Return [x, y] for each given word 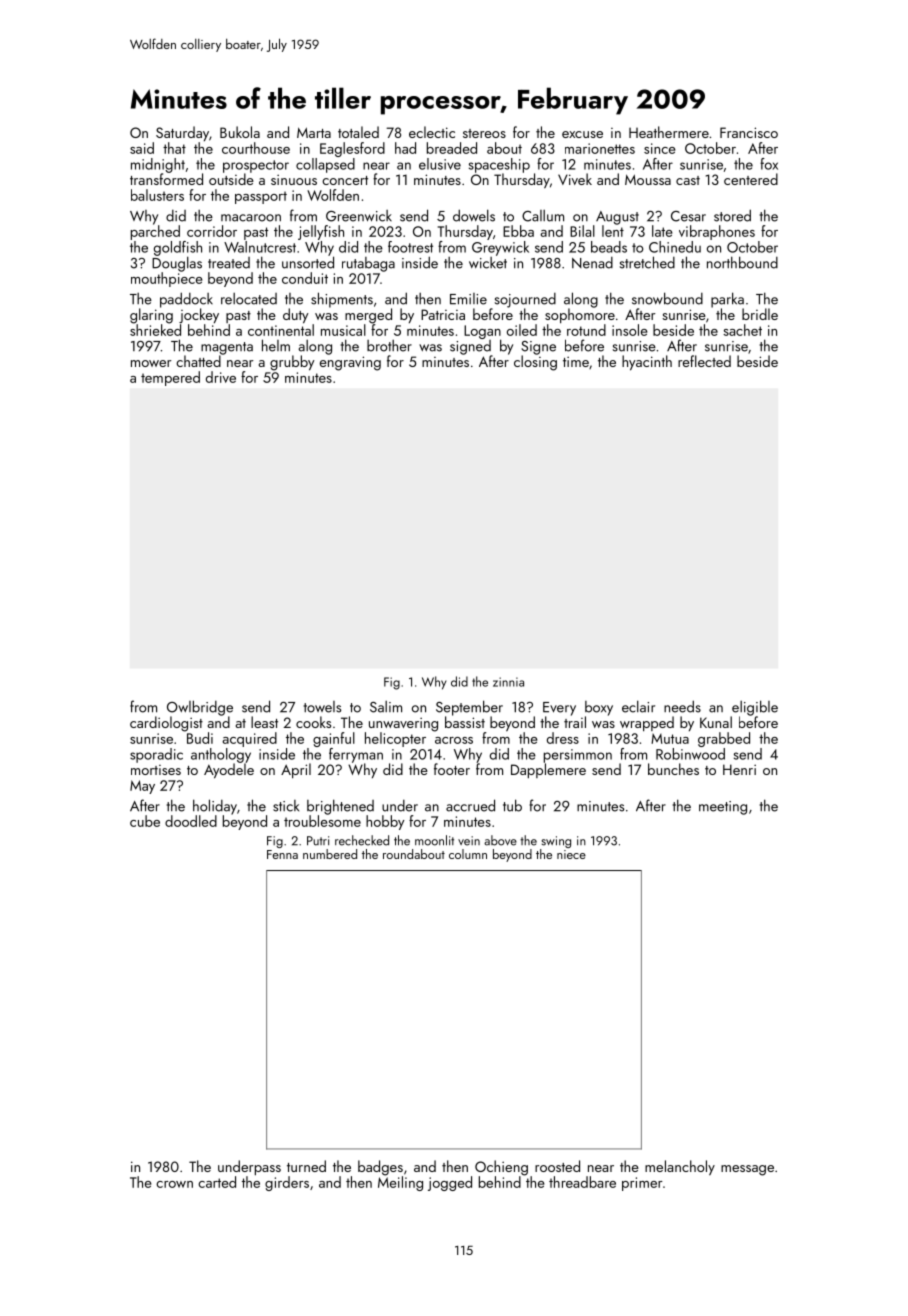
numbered [330, 854]
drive [221, 377]
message [747, 1170]
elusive [440, 164]
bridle [760, 314]
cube [145, 821]
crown [174, 1184]
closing [535, 363]
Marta [314, 132]
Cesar [688, 216]
